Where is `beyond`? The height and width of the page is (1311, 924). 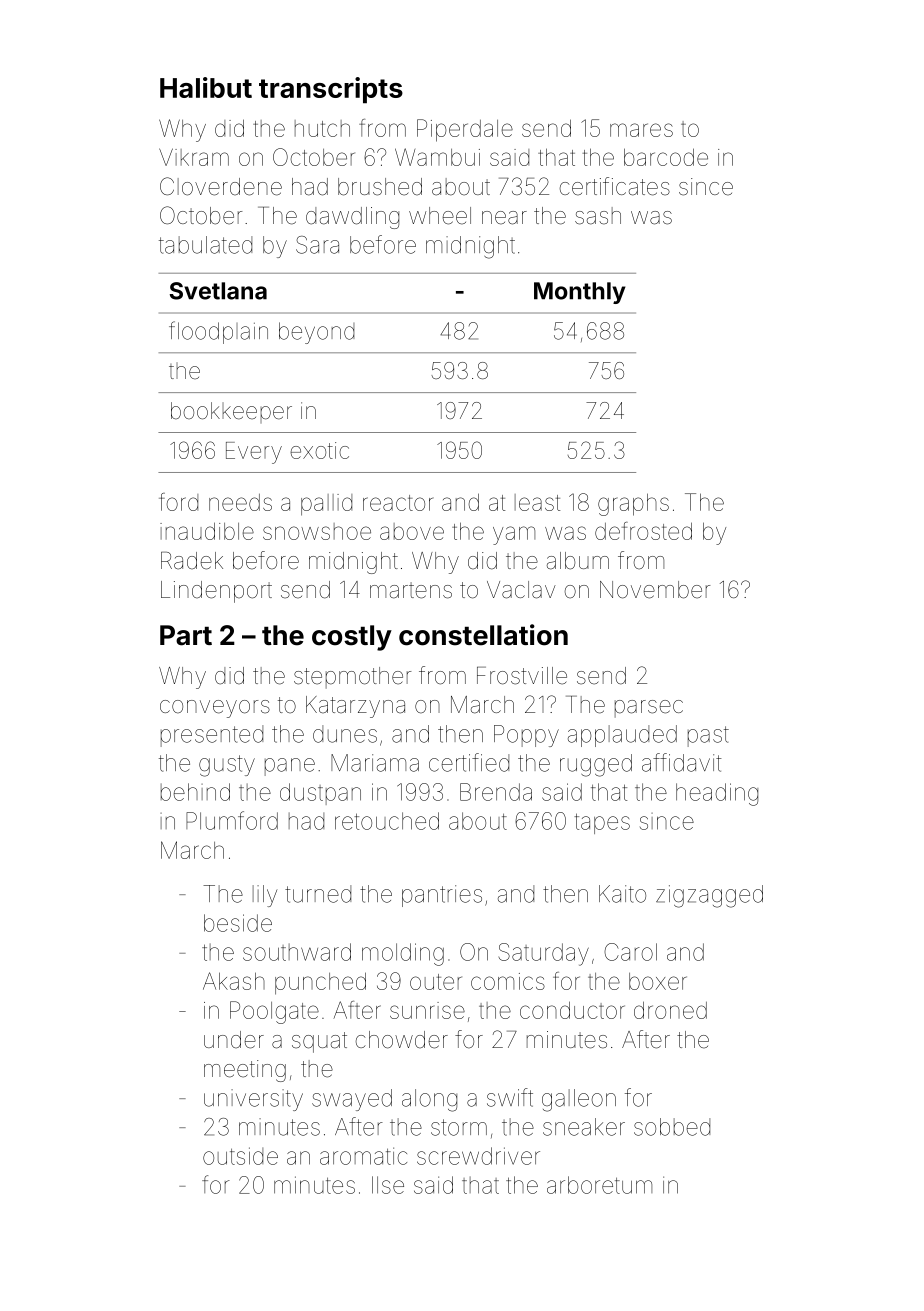
beyond is located at coordinates (317, 333).
